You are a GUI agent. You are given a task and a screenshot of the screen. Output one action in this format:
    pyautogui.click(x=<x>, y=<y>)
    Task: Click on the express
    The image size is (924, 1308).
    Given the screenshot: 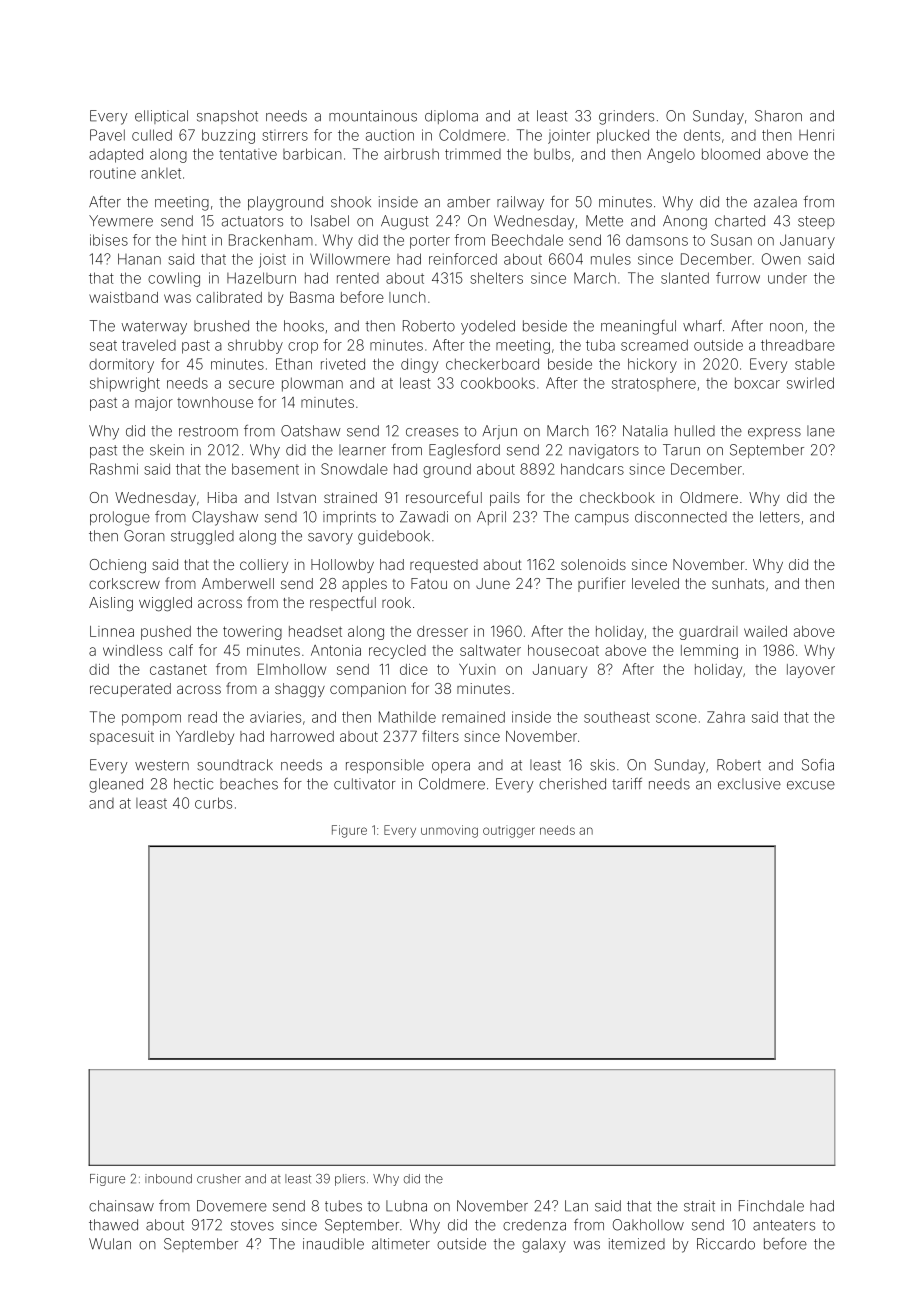 What is the action you would take?
    pyautogui.click(x=774, y=433)
